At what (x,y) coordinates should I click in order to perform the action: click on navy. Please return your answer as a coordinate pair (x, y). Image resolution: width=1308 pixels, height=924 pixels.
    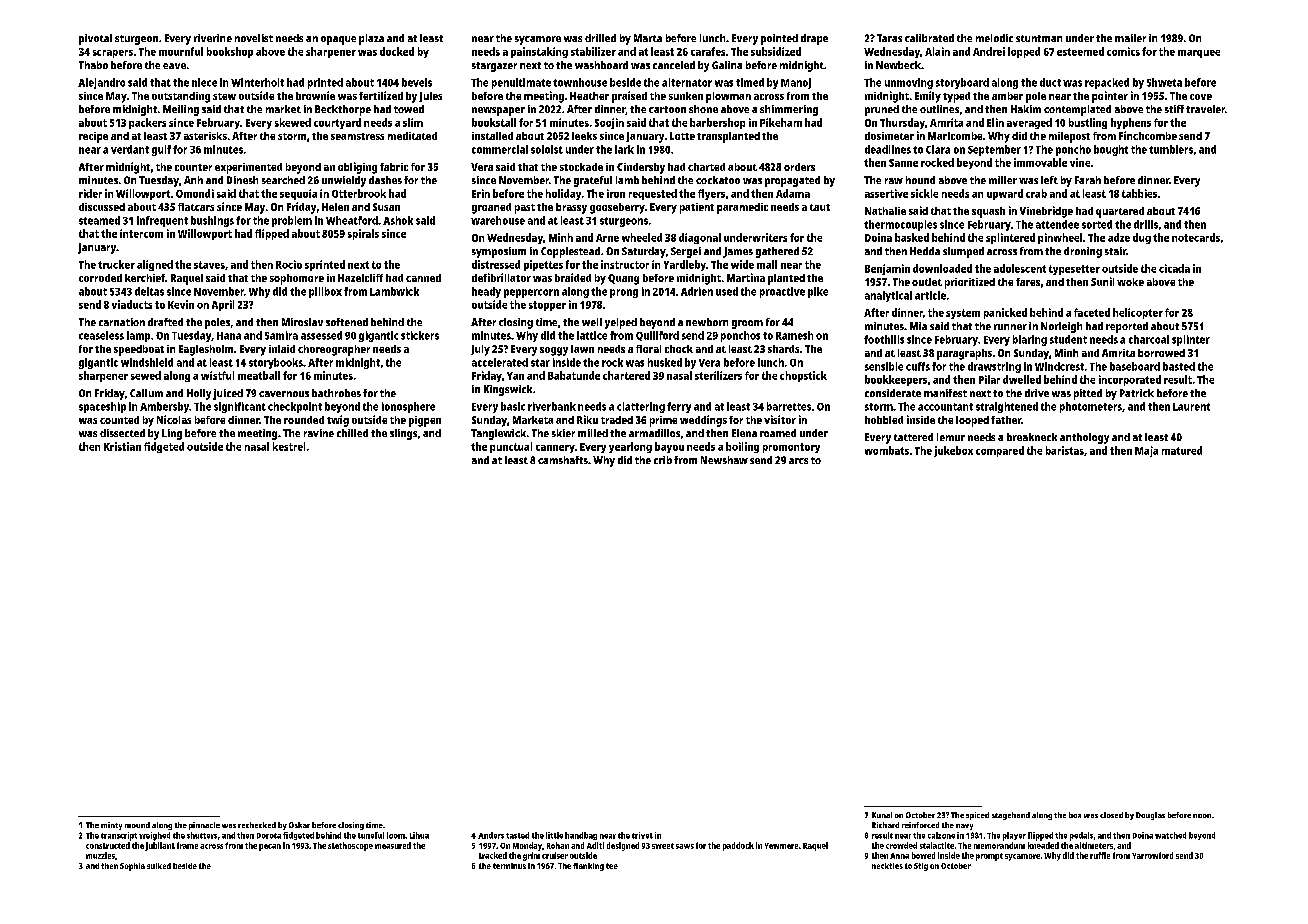
    Looking at the image, I should click on (964, 827).
